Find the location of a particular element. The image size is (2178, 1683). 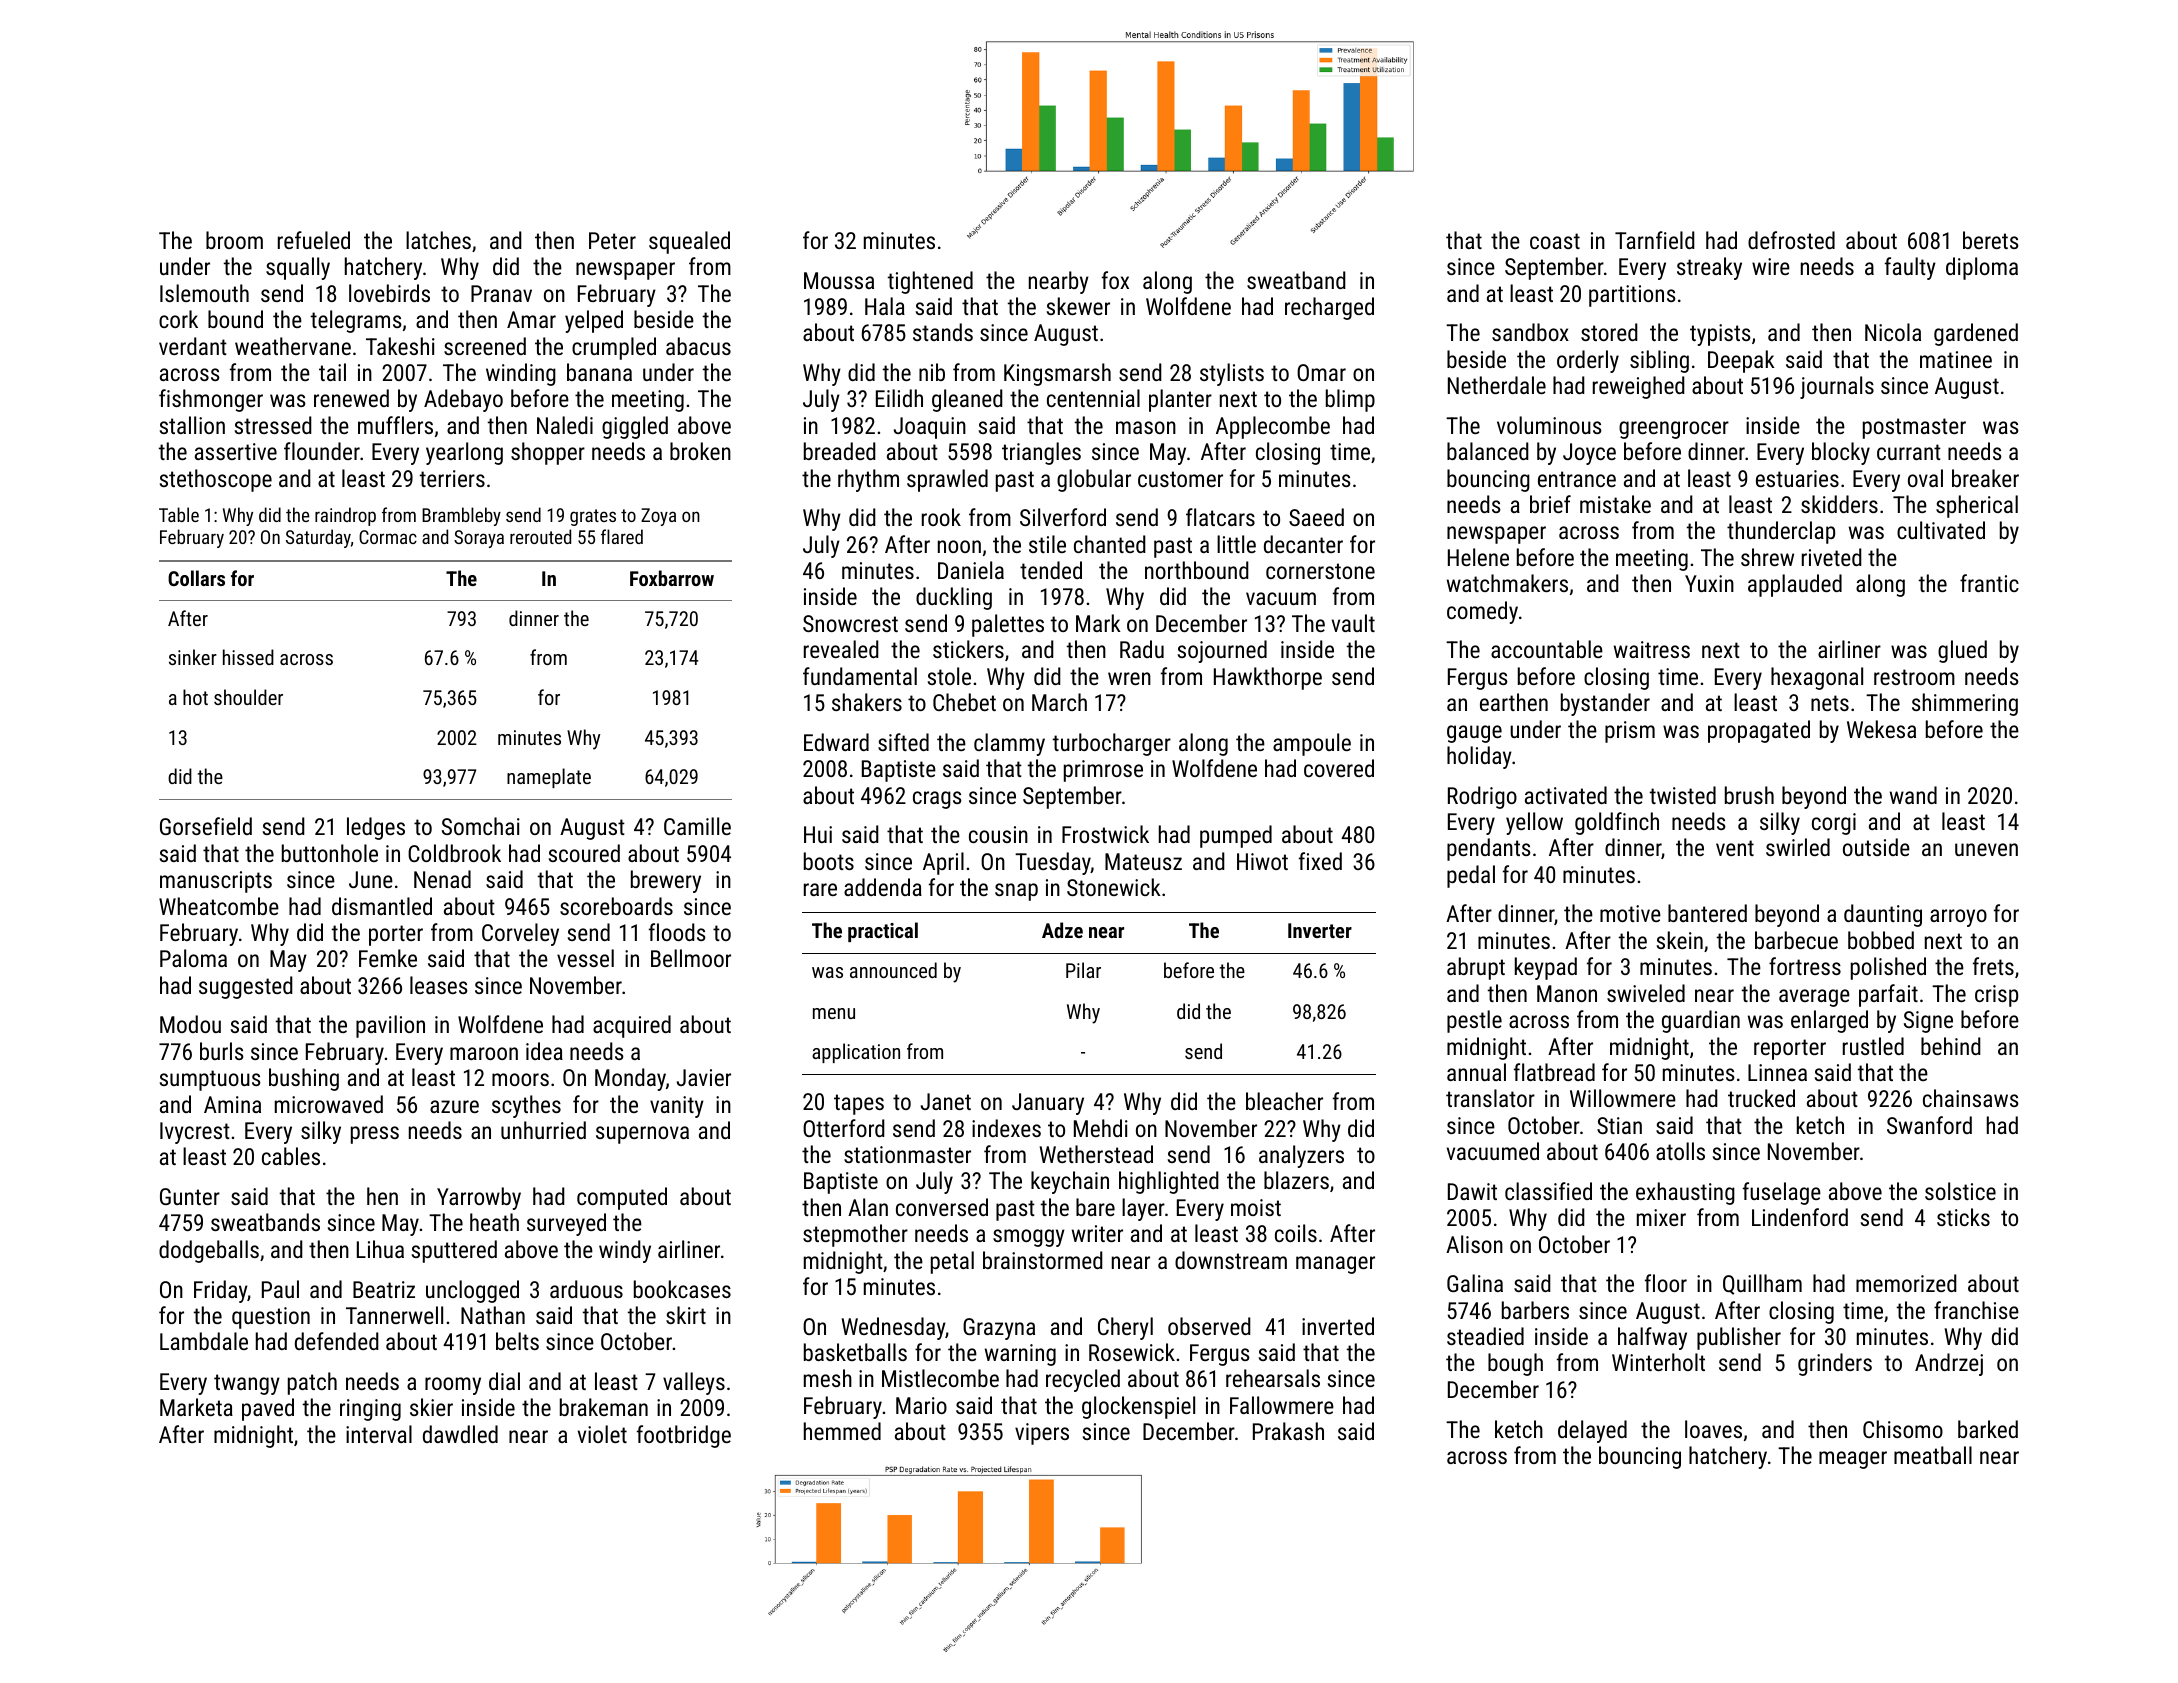

defrosted is located at coordinates (1791, 240).
